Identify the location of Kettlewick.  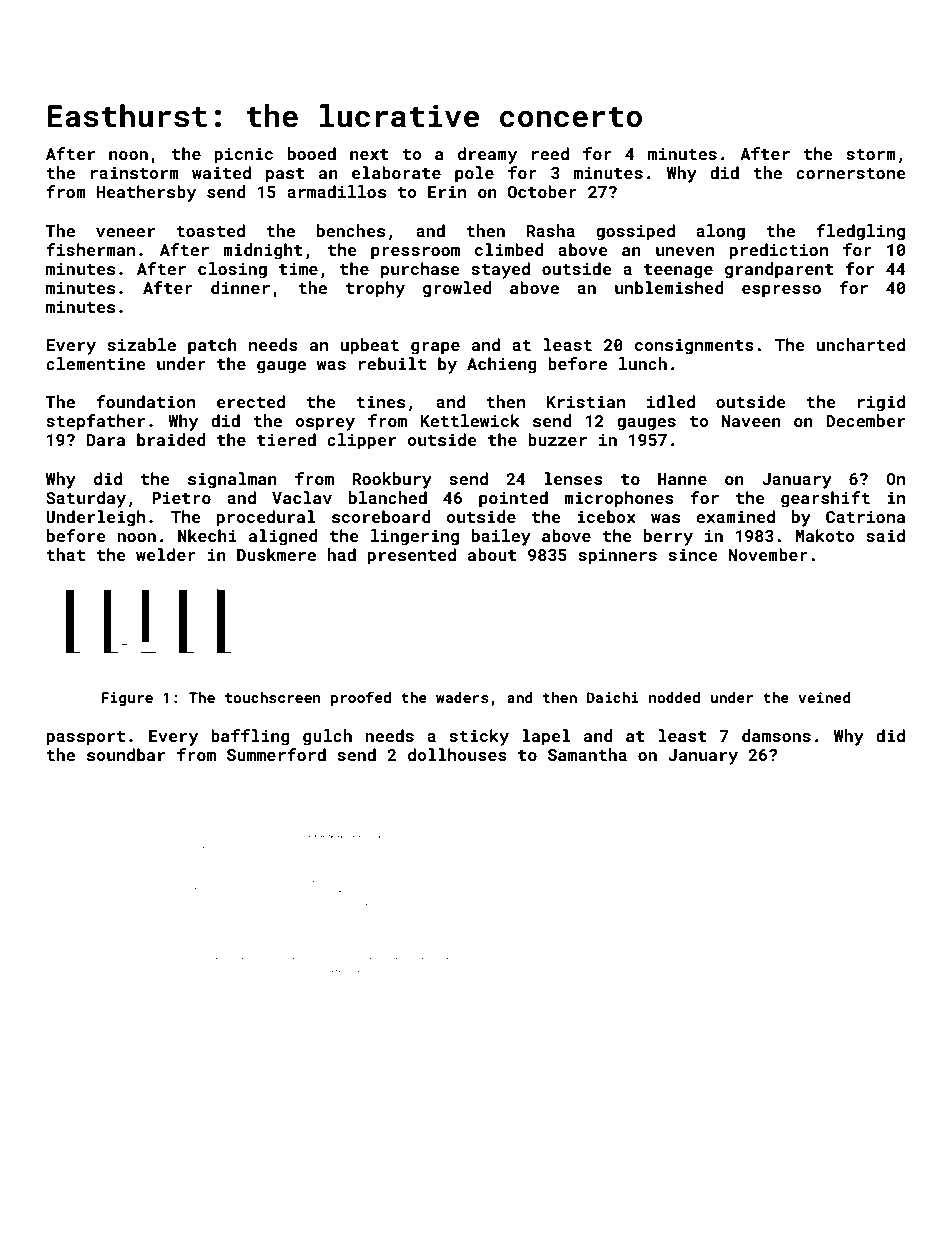
(470, 420).
